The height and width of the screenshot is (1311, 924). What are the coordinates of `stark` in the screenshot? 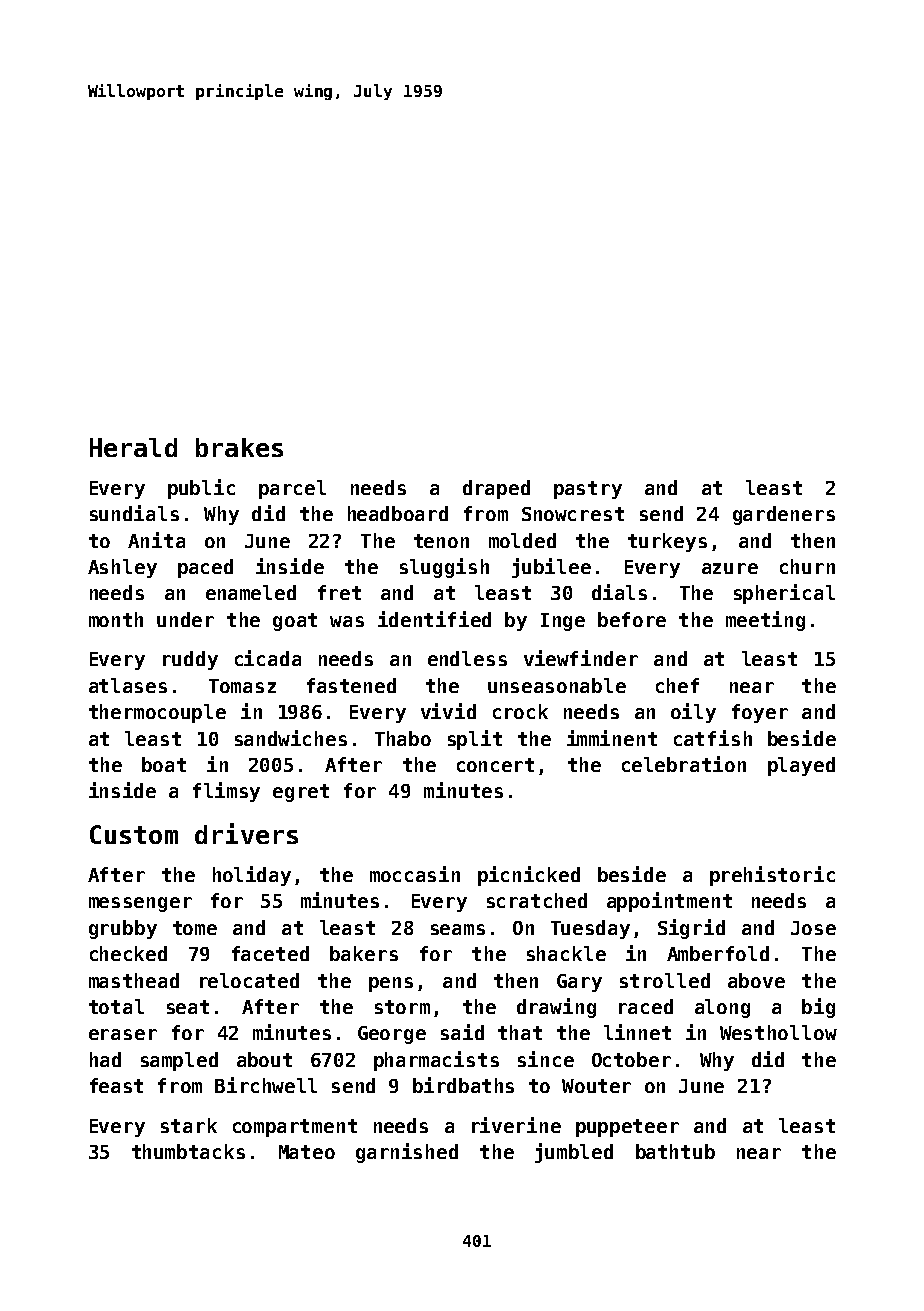 It's located at (189, 1125).
